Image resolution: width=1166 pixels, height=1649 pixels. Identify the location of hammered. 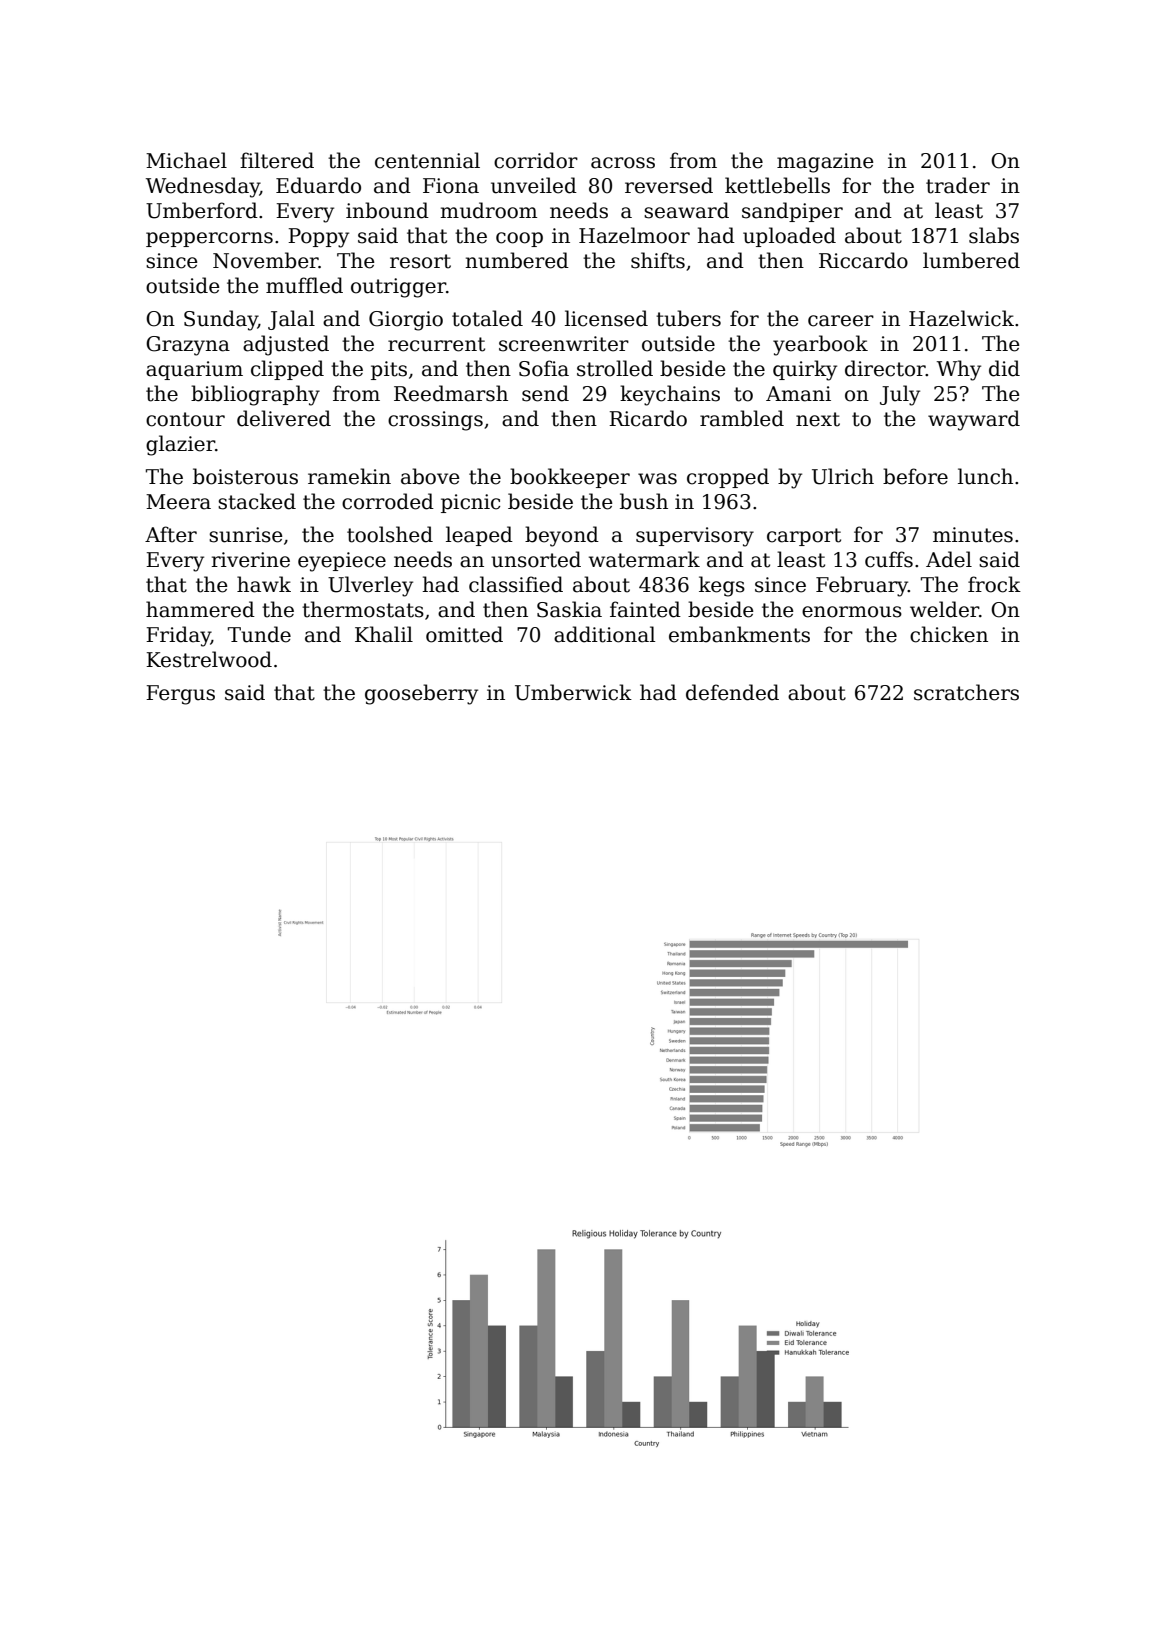
(200, 609).
